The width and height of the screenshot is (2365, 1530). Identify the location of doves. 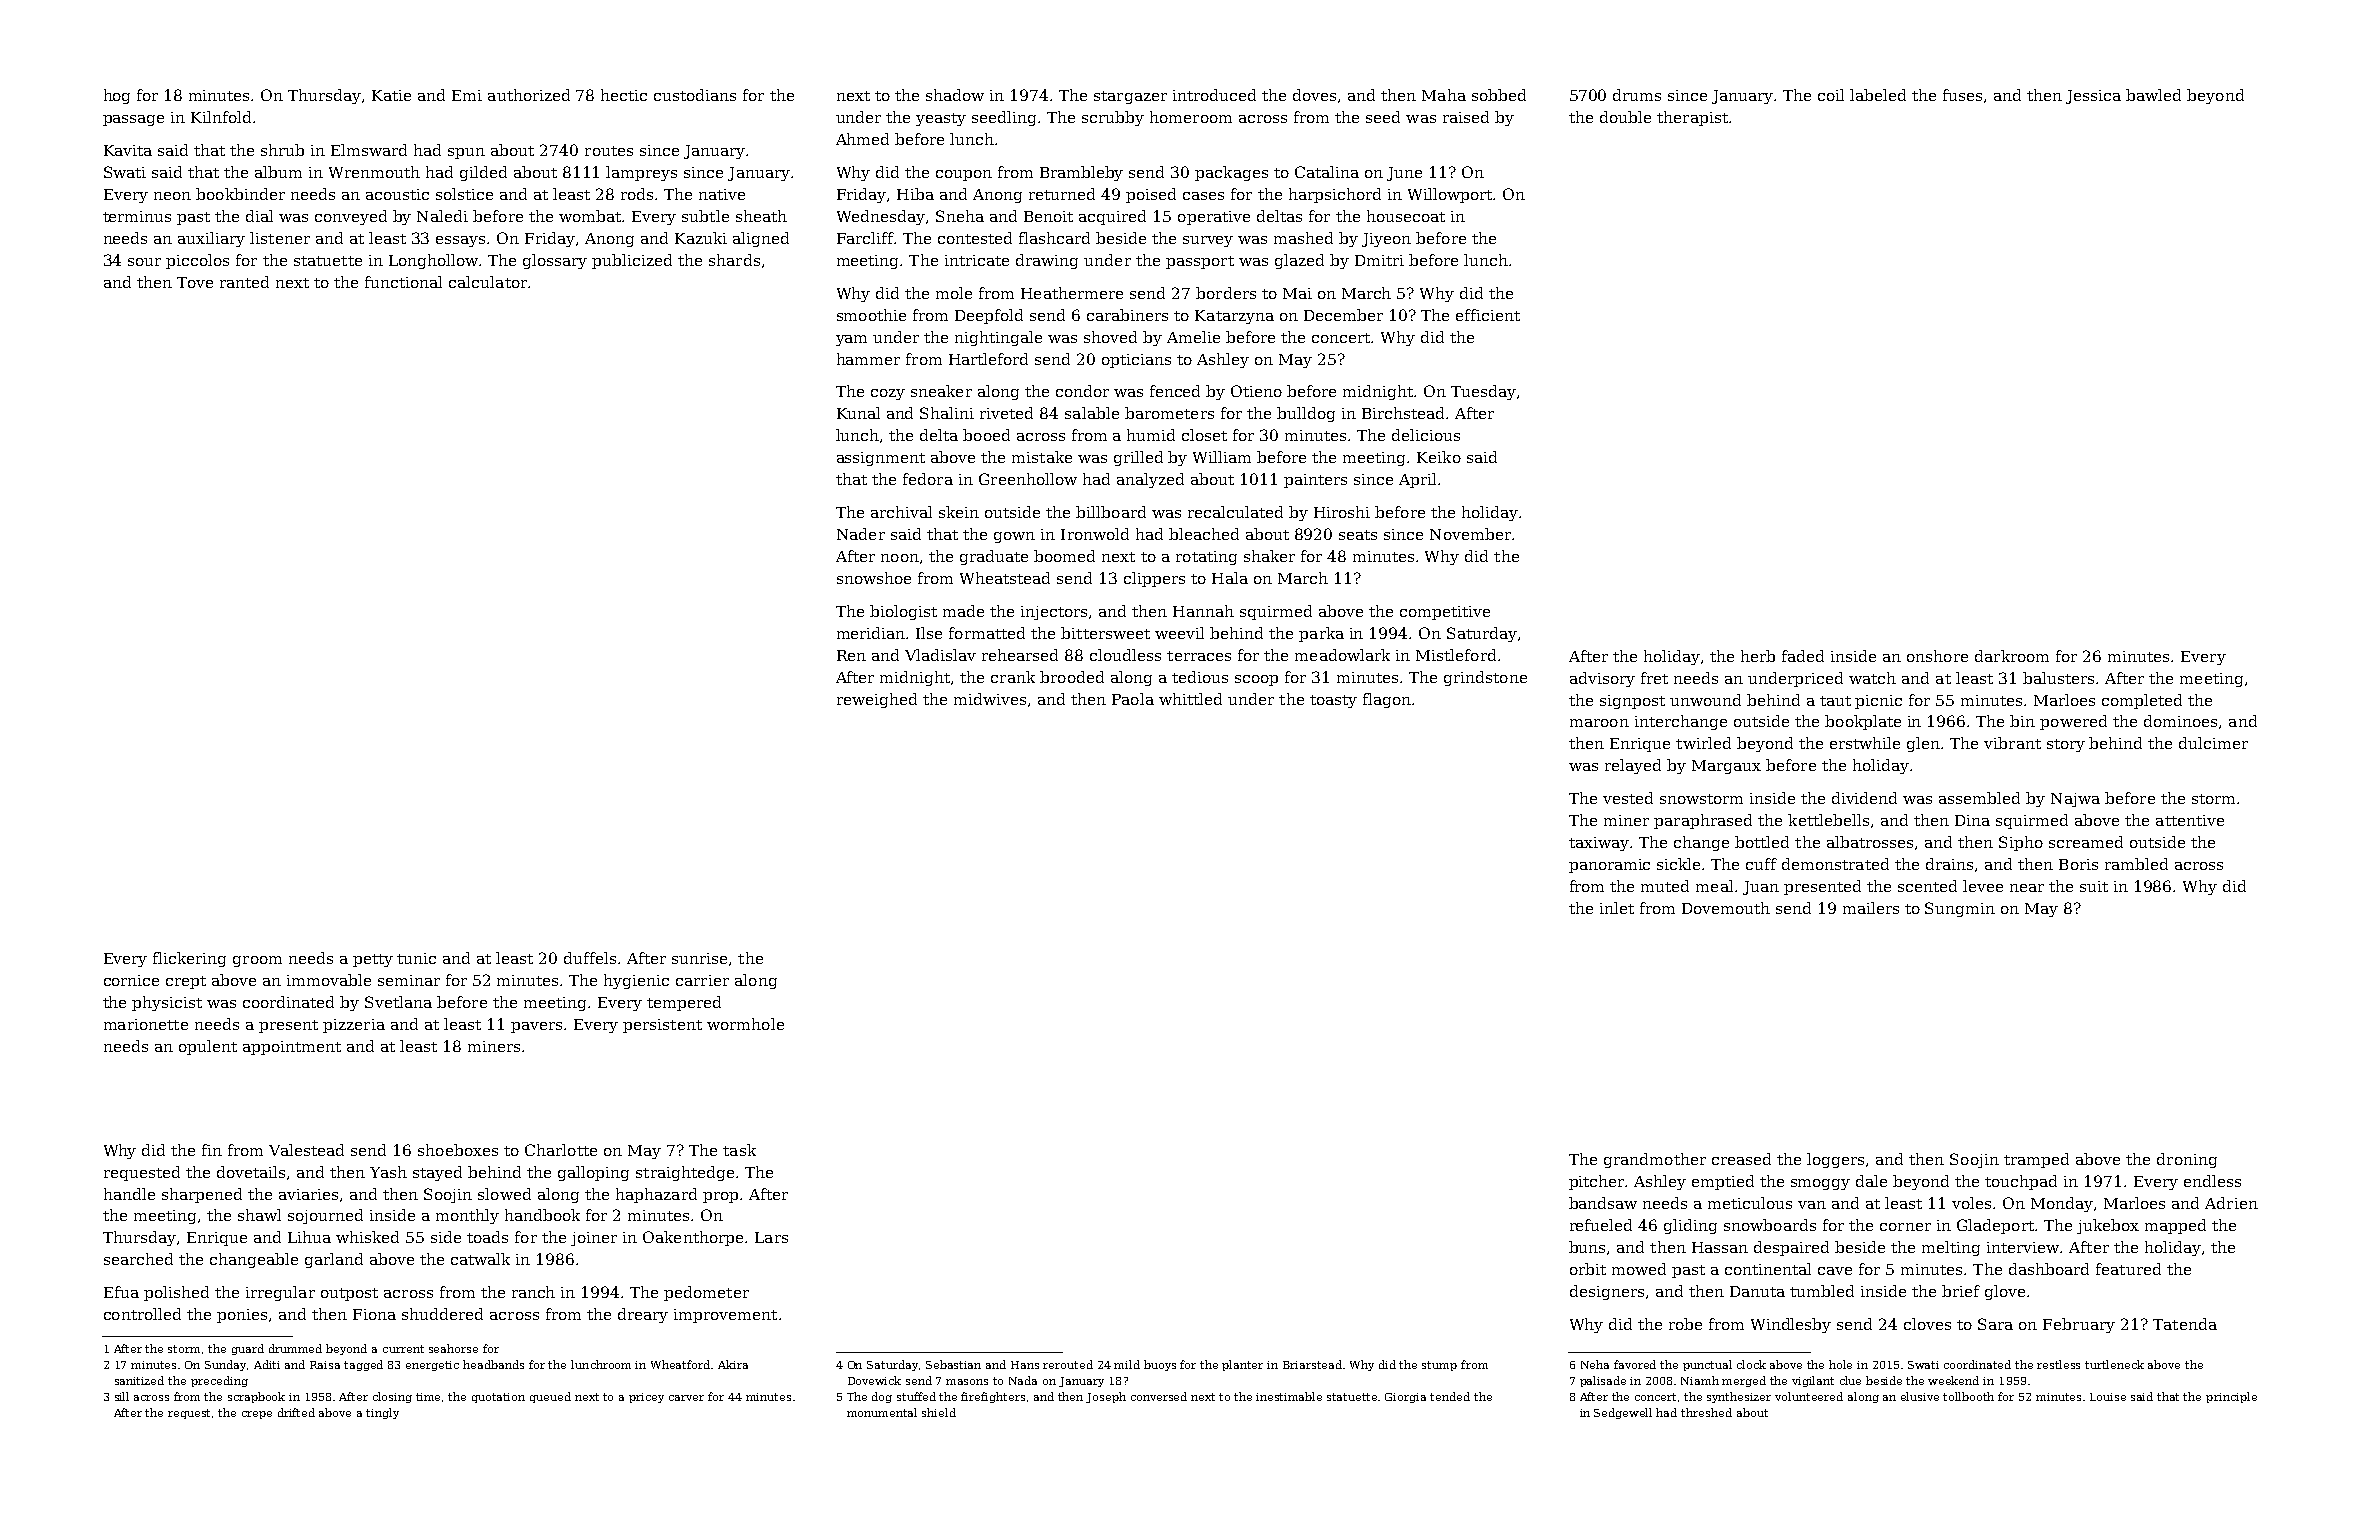
(1314, 95).
